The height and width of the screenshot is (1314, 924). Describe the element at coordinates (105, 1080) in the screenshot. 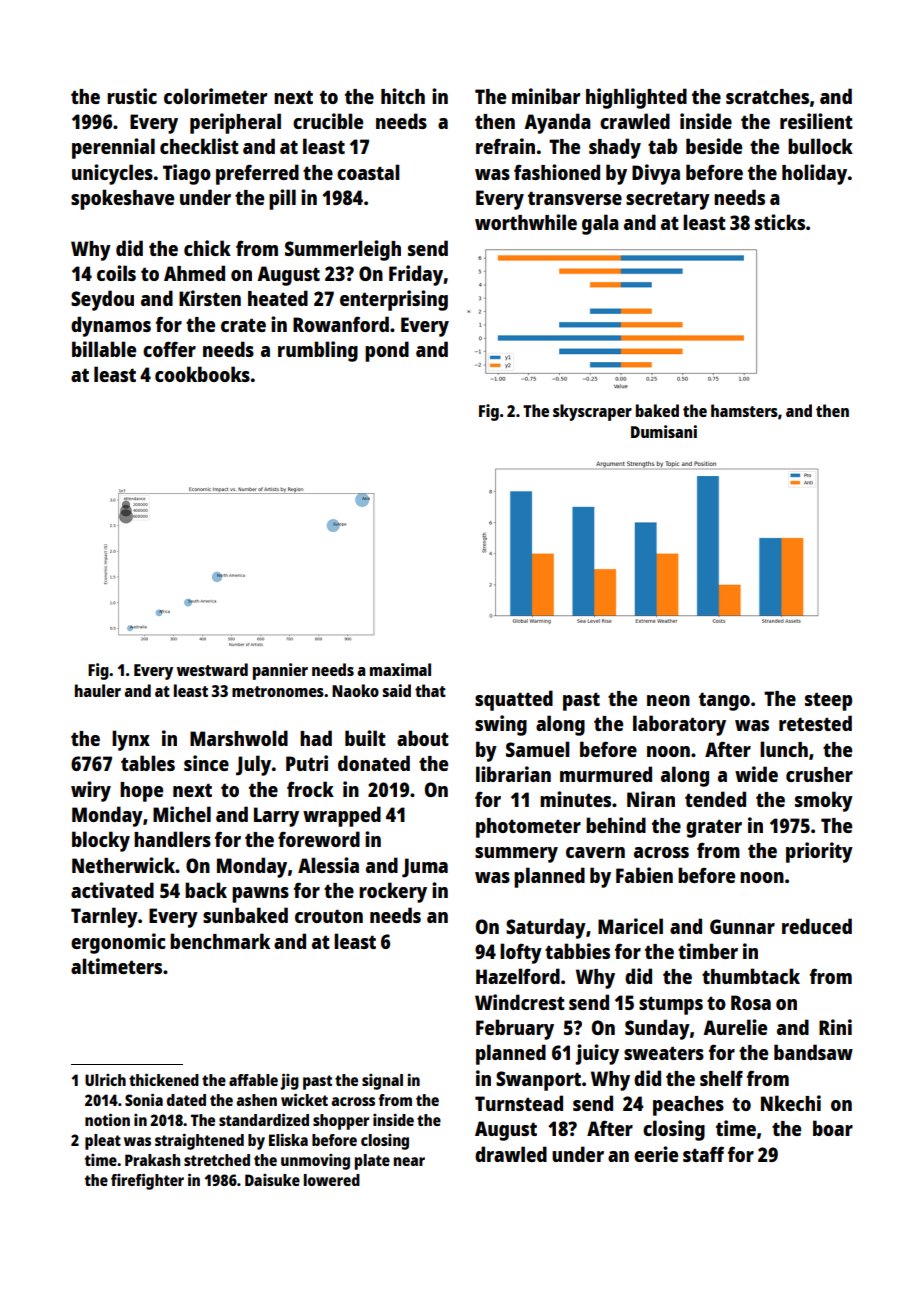

I see `Ulrich` at that location.
